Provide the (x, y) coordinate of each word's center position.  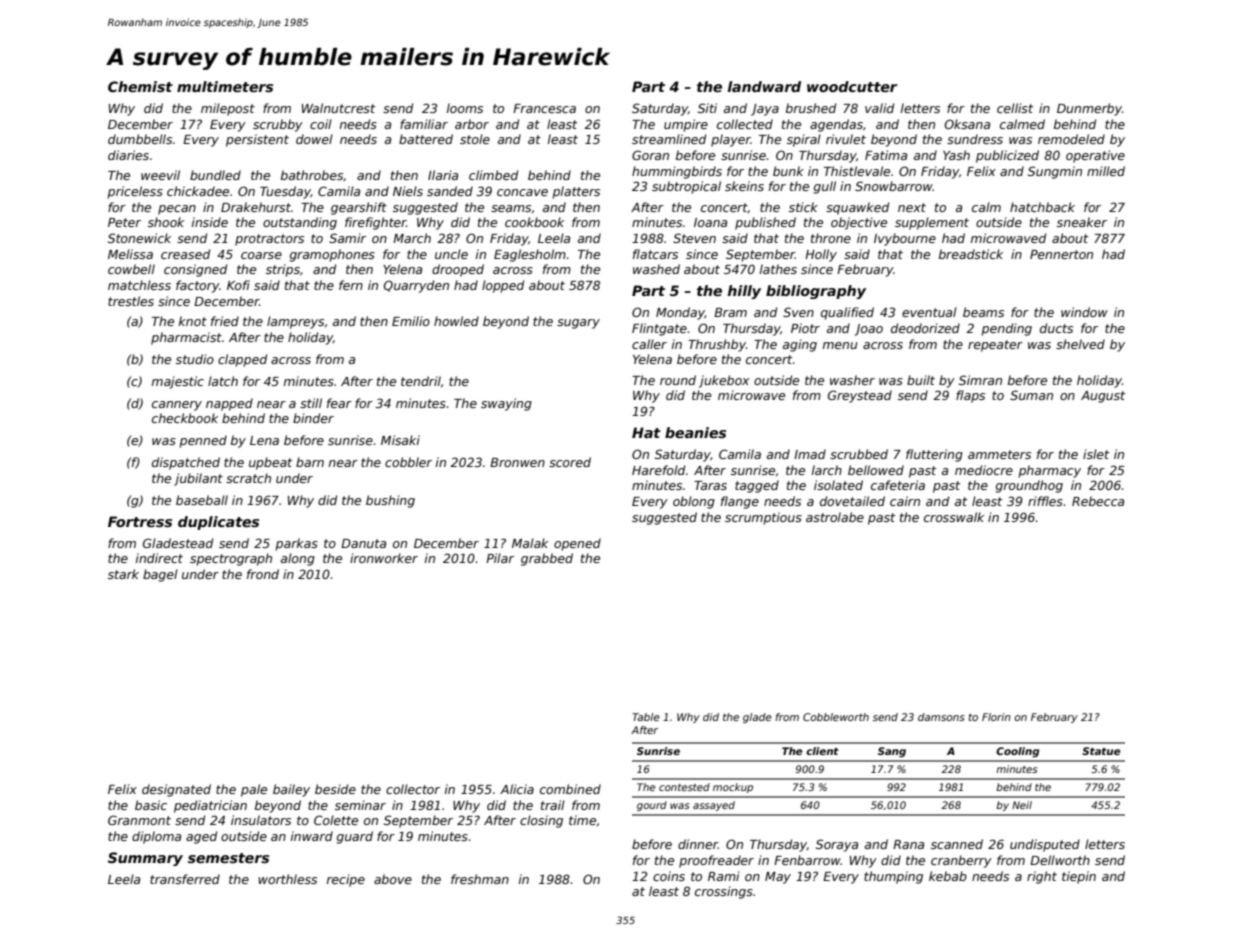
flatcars (655, 254)
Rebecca (1098, 501)
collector (413, 789)
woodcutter (852, 86)
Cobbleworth (836, 717)
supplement (932, 223)
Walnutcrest (338, 108)
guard (355, 837)
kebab (948, 876)
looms (465, 108)
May (778, 878)
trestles (131, 301)
